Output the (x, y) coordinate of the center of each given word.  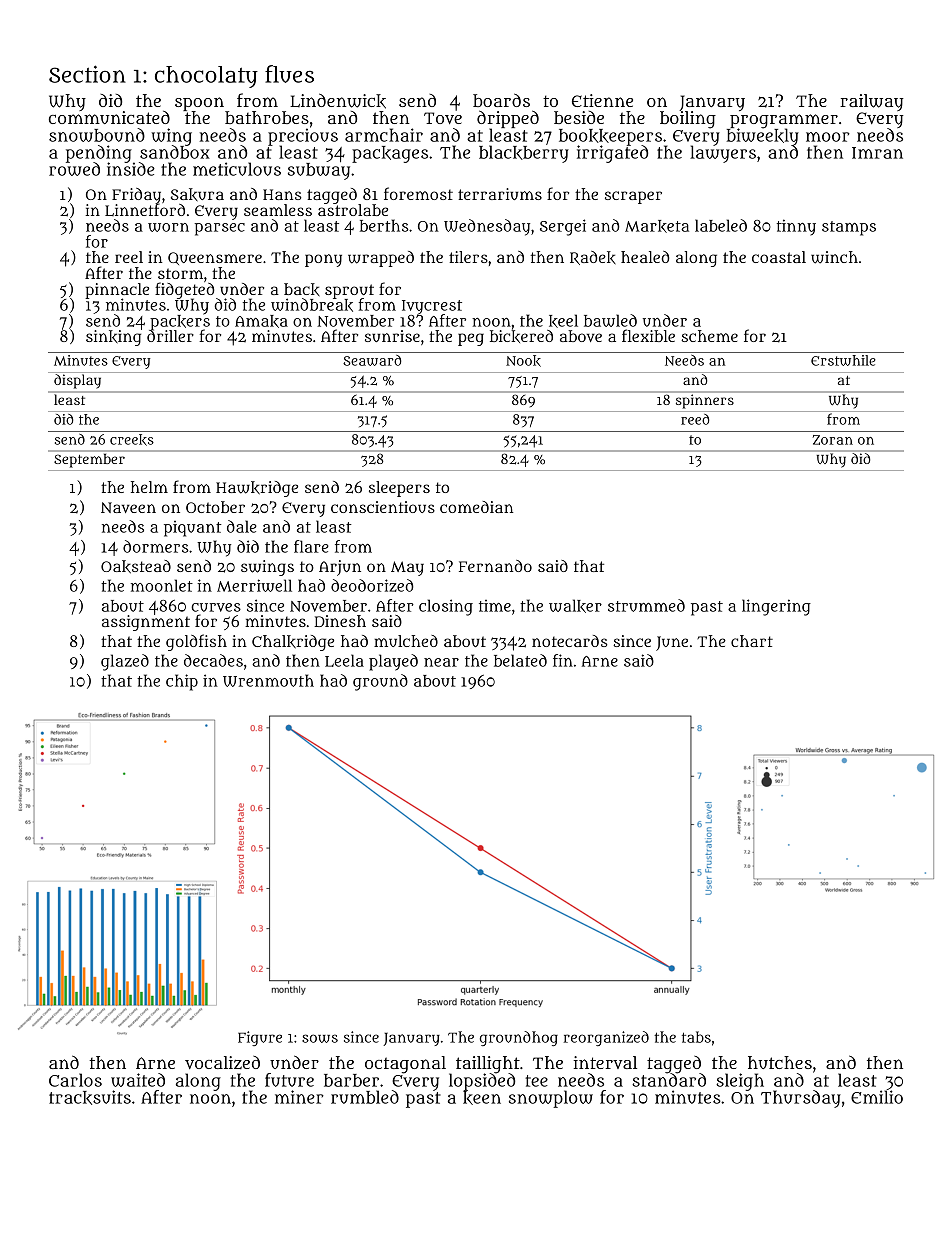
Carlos (75, 1080)
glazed (125, 662)
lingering (776, 607)
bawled (610, 320)
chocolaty (206, 77)
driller (170, 336)
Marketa (657, 226)
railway (872, 102)
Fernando (495, 566)
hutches (780, 1062)
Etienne (602, 100)
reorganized (606, 1038)
